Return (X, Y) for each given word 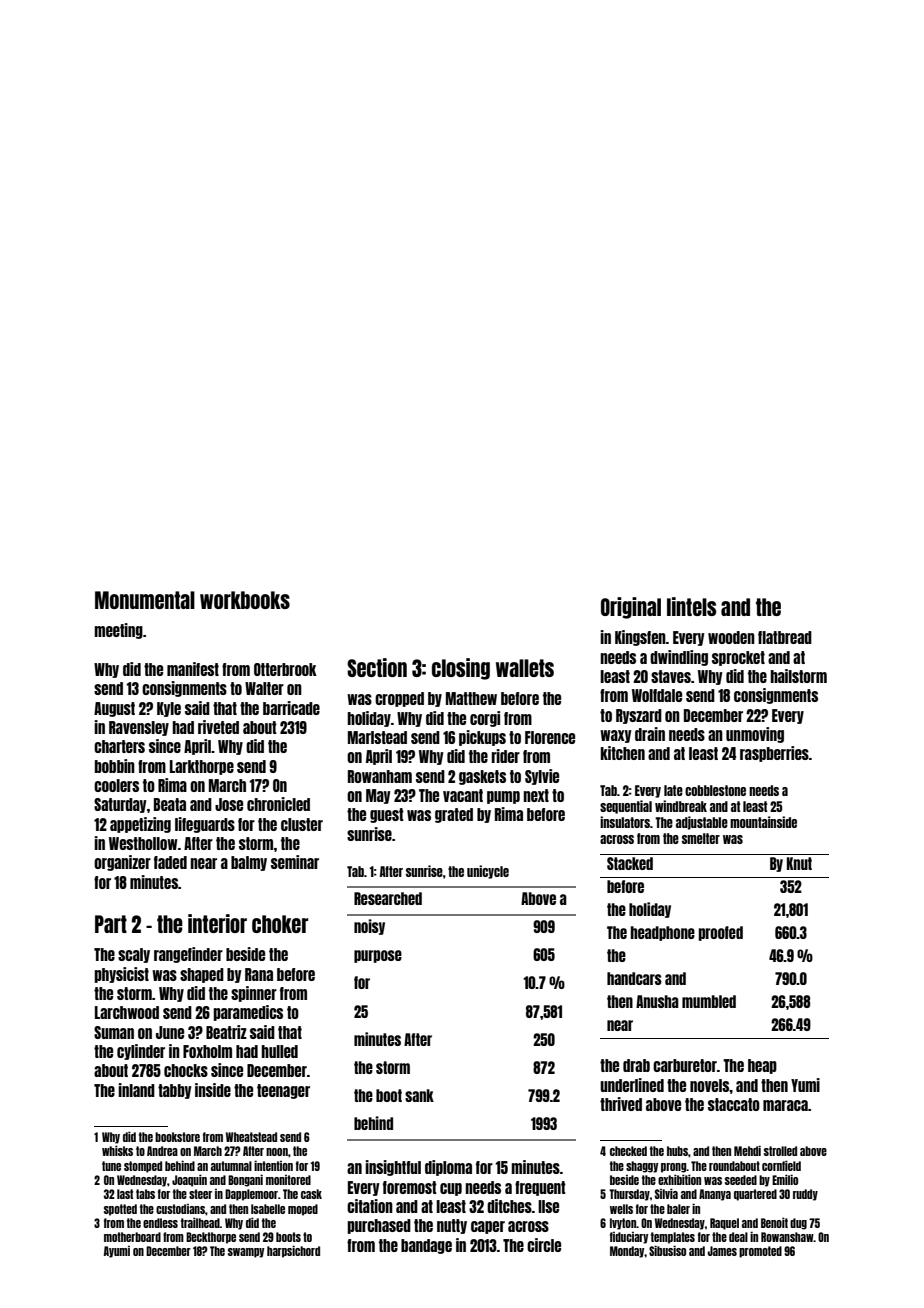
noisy (369, 927)
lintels (691, 606)
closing (461, 669)
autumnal (231, 1166)
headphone (662, 933)
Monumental (145, 600)
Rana (259, 974)
